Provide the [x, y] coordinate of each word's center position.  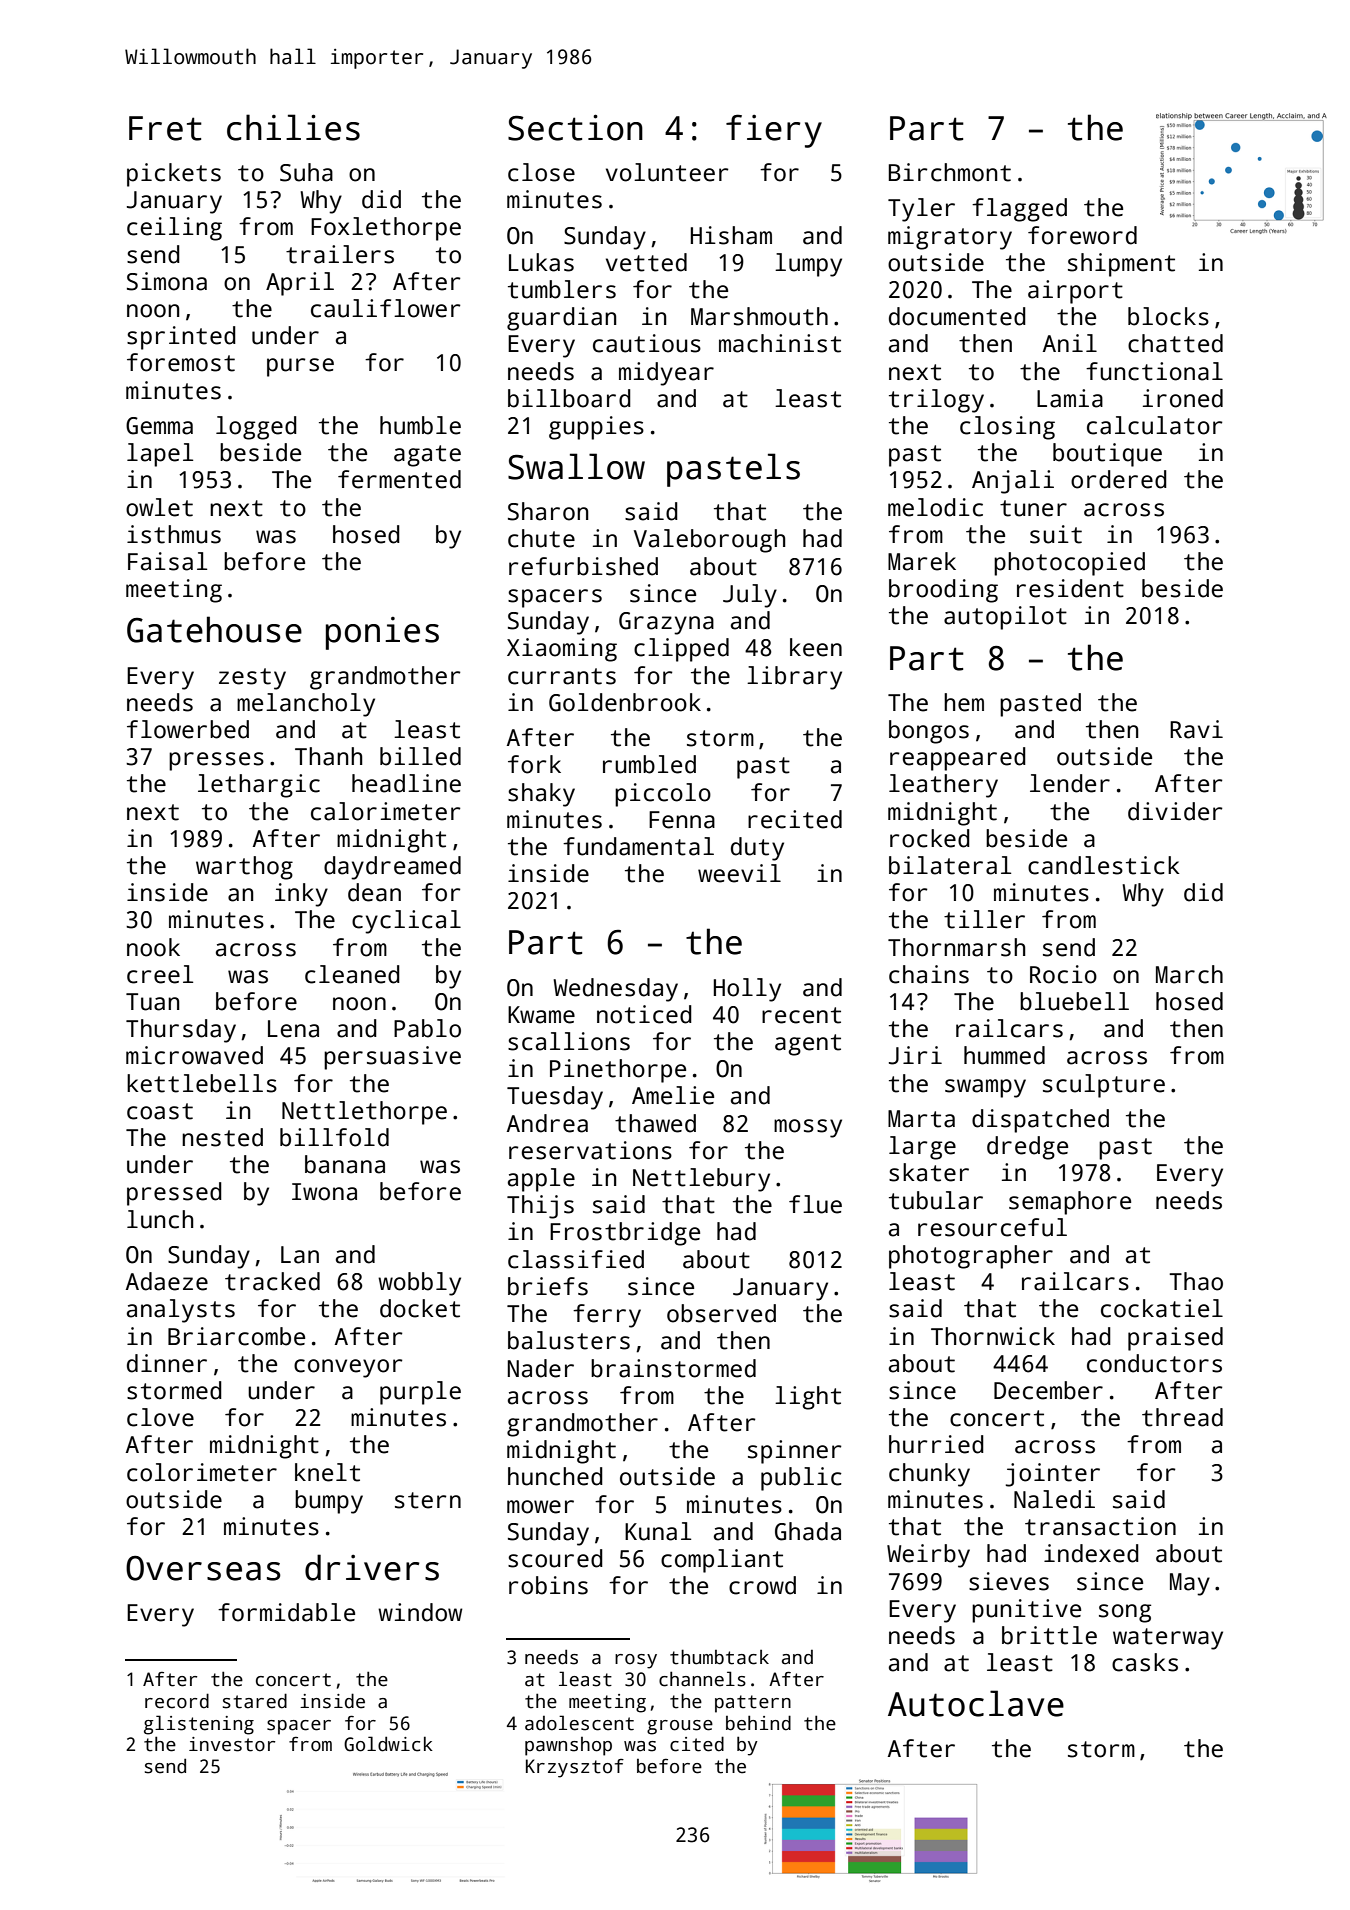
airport [1075, 292]
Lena [293, 1029]
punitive [1026, 1611]
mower [540, 1507]
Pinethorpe [618, 1071]
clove [160, 1417]
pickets [174, 175]
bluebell [1074, 1001]
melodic [935, 507]
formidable [286, 1612]
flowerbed [188, 729]
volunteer [667, 172]
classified [576, 1259]
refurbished [583, 566]
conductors [1154, 1363]
